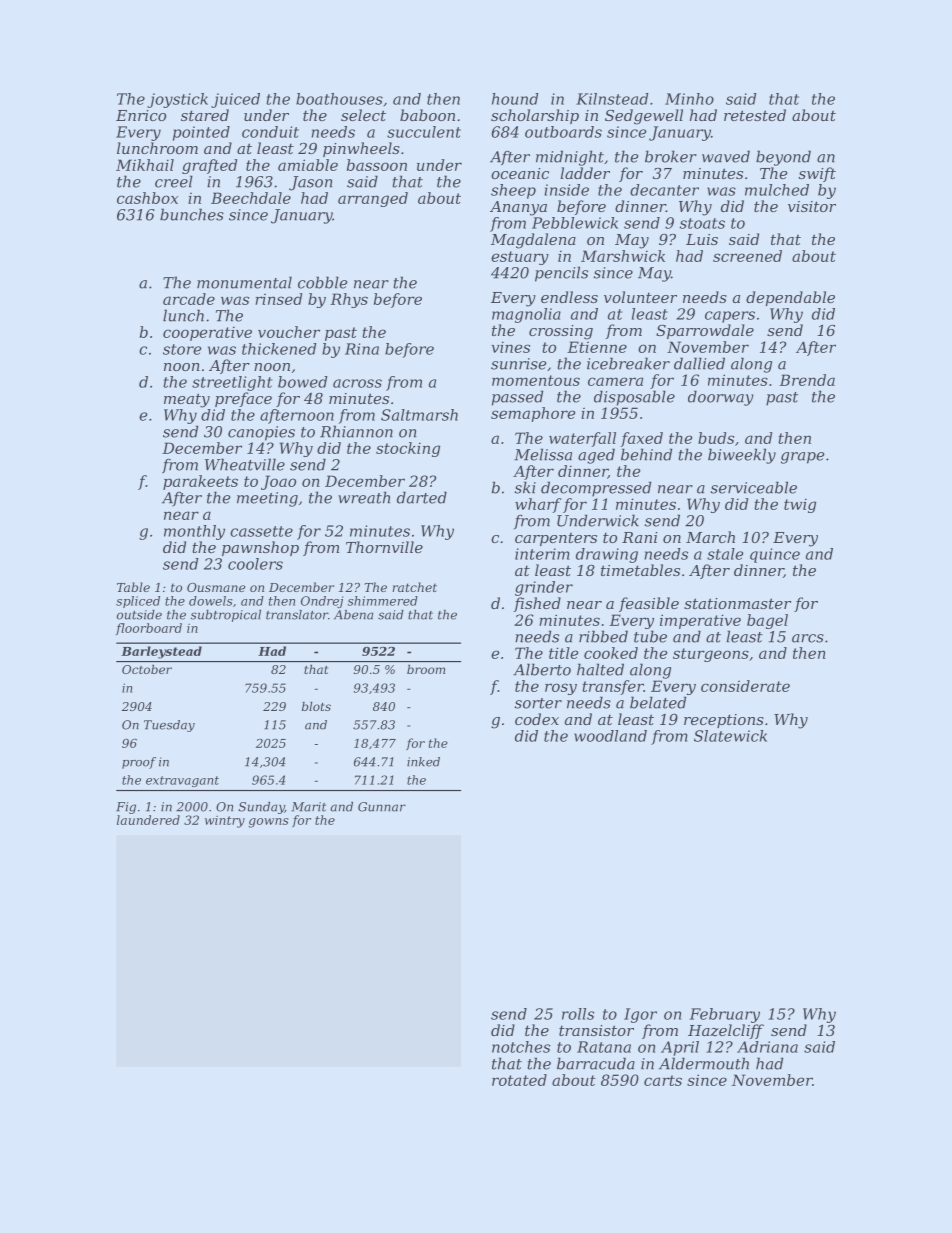 Image resolution: width=952 pixels, height=1233 pixels. What do you see at coordinates (225, 822) in the screenshot?
I see `wintry` at bounding box center [225, 822].
